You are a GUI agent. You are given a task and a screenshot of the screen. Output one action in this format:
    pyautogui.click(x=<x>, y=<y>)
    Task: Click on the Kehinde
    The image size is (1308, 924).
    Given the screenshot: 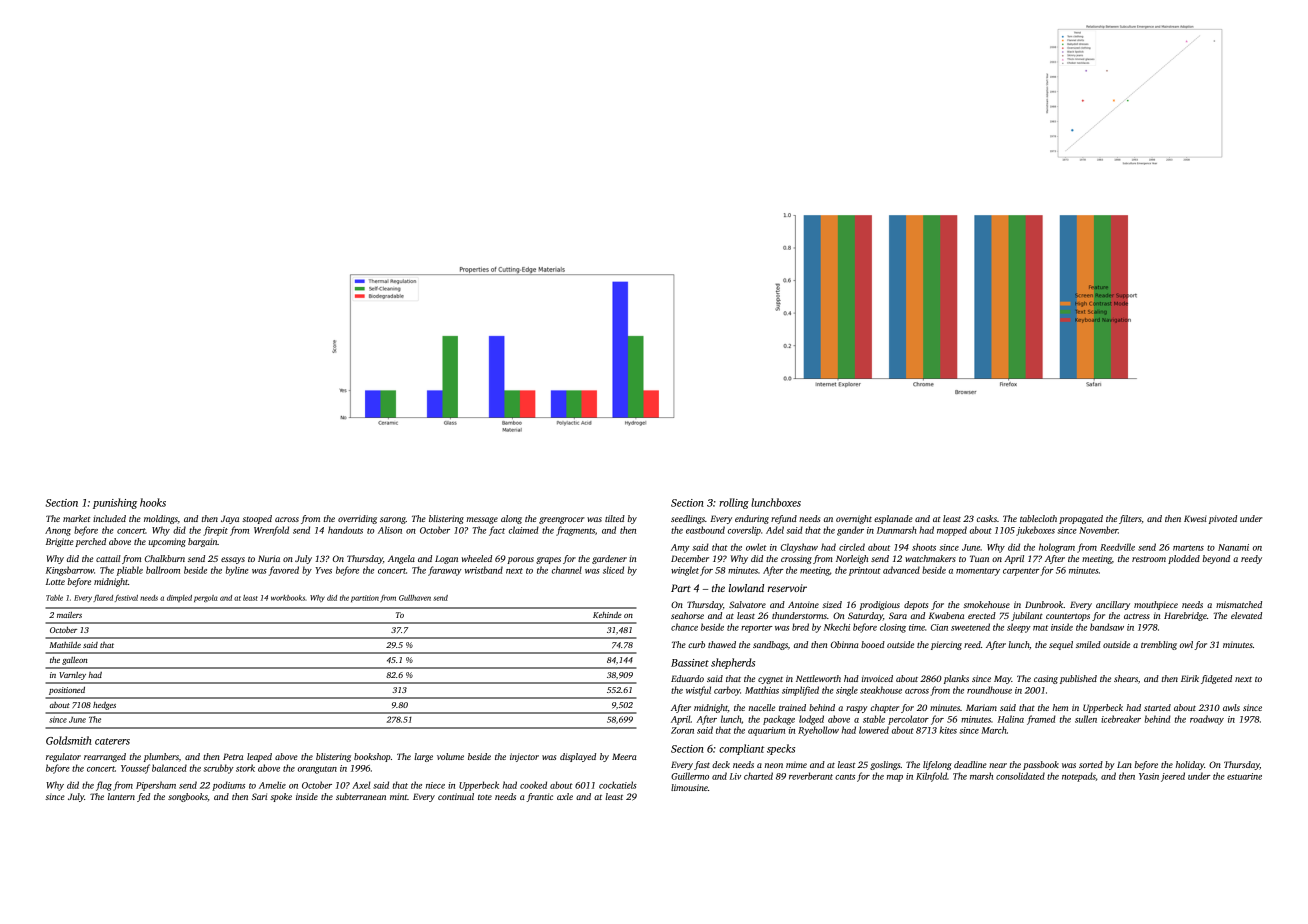 What is the action you would take?
    pyautogui.click(x=607, y=615)
